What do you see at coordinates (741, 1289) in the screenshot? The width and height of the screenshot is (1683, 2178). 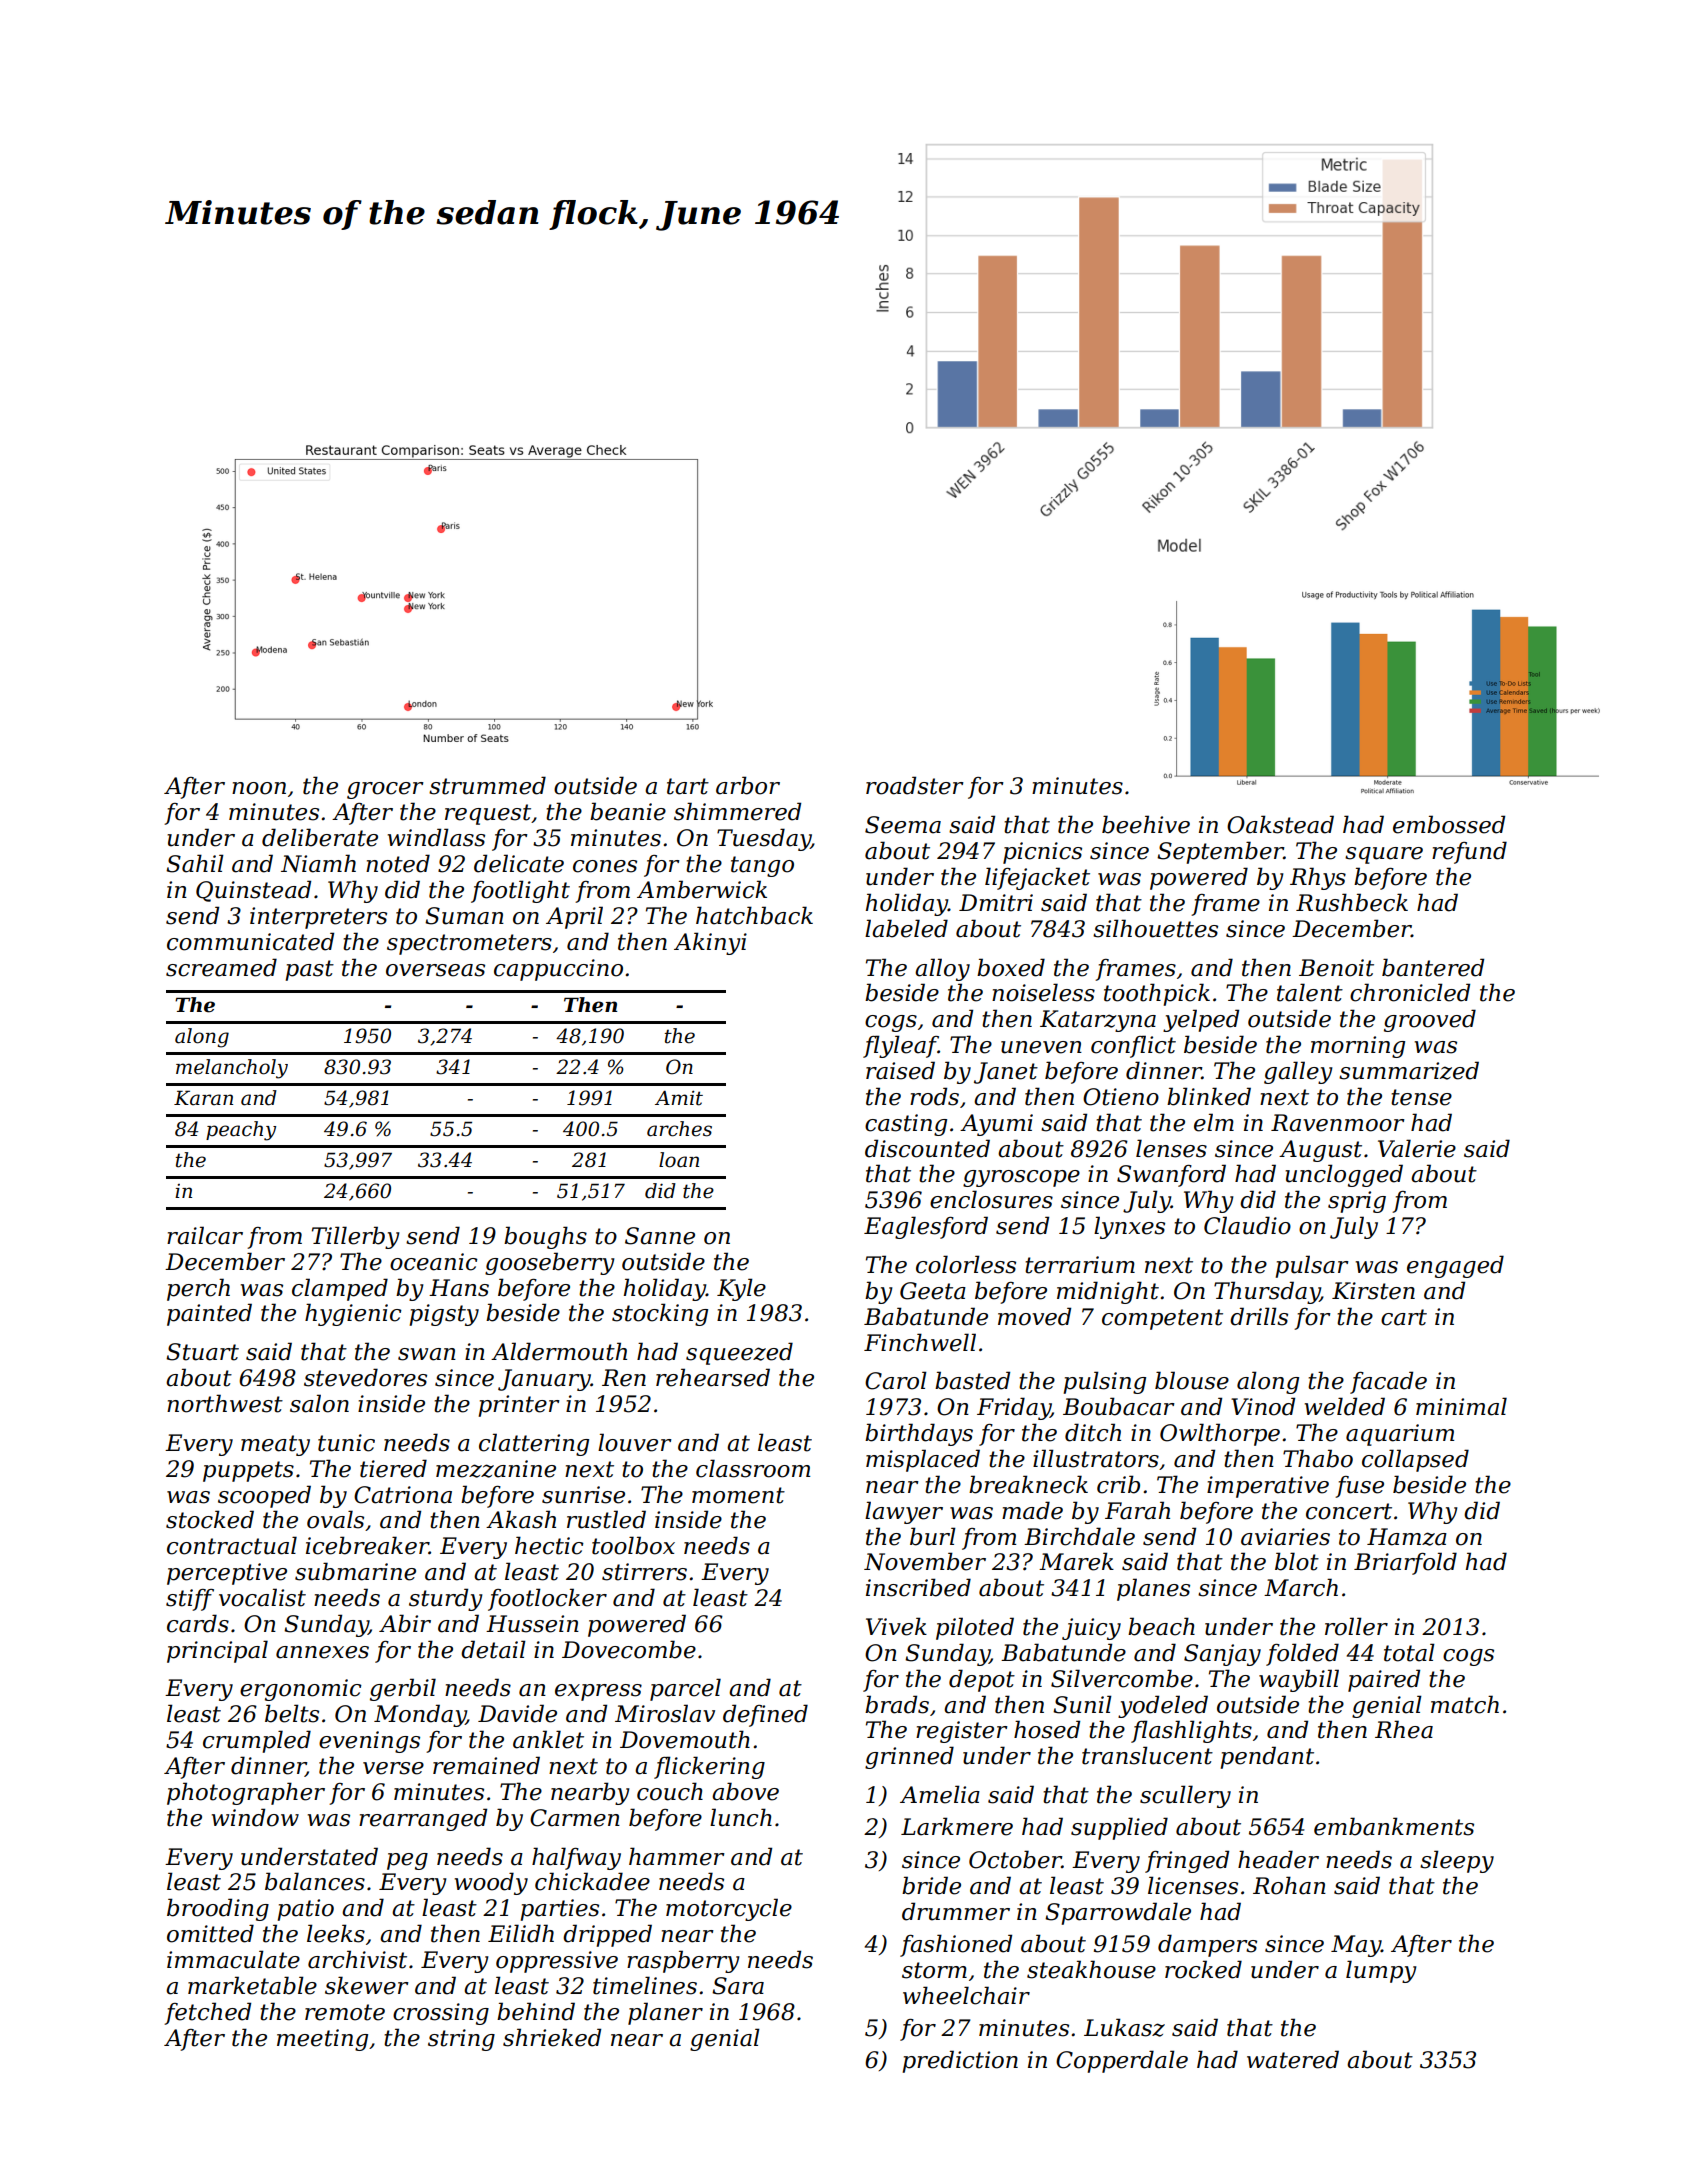 I see `Kyle` at bounding box center [741, 1289].
